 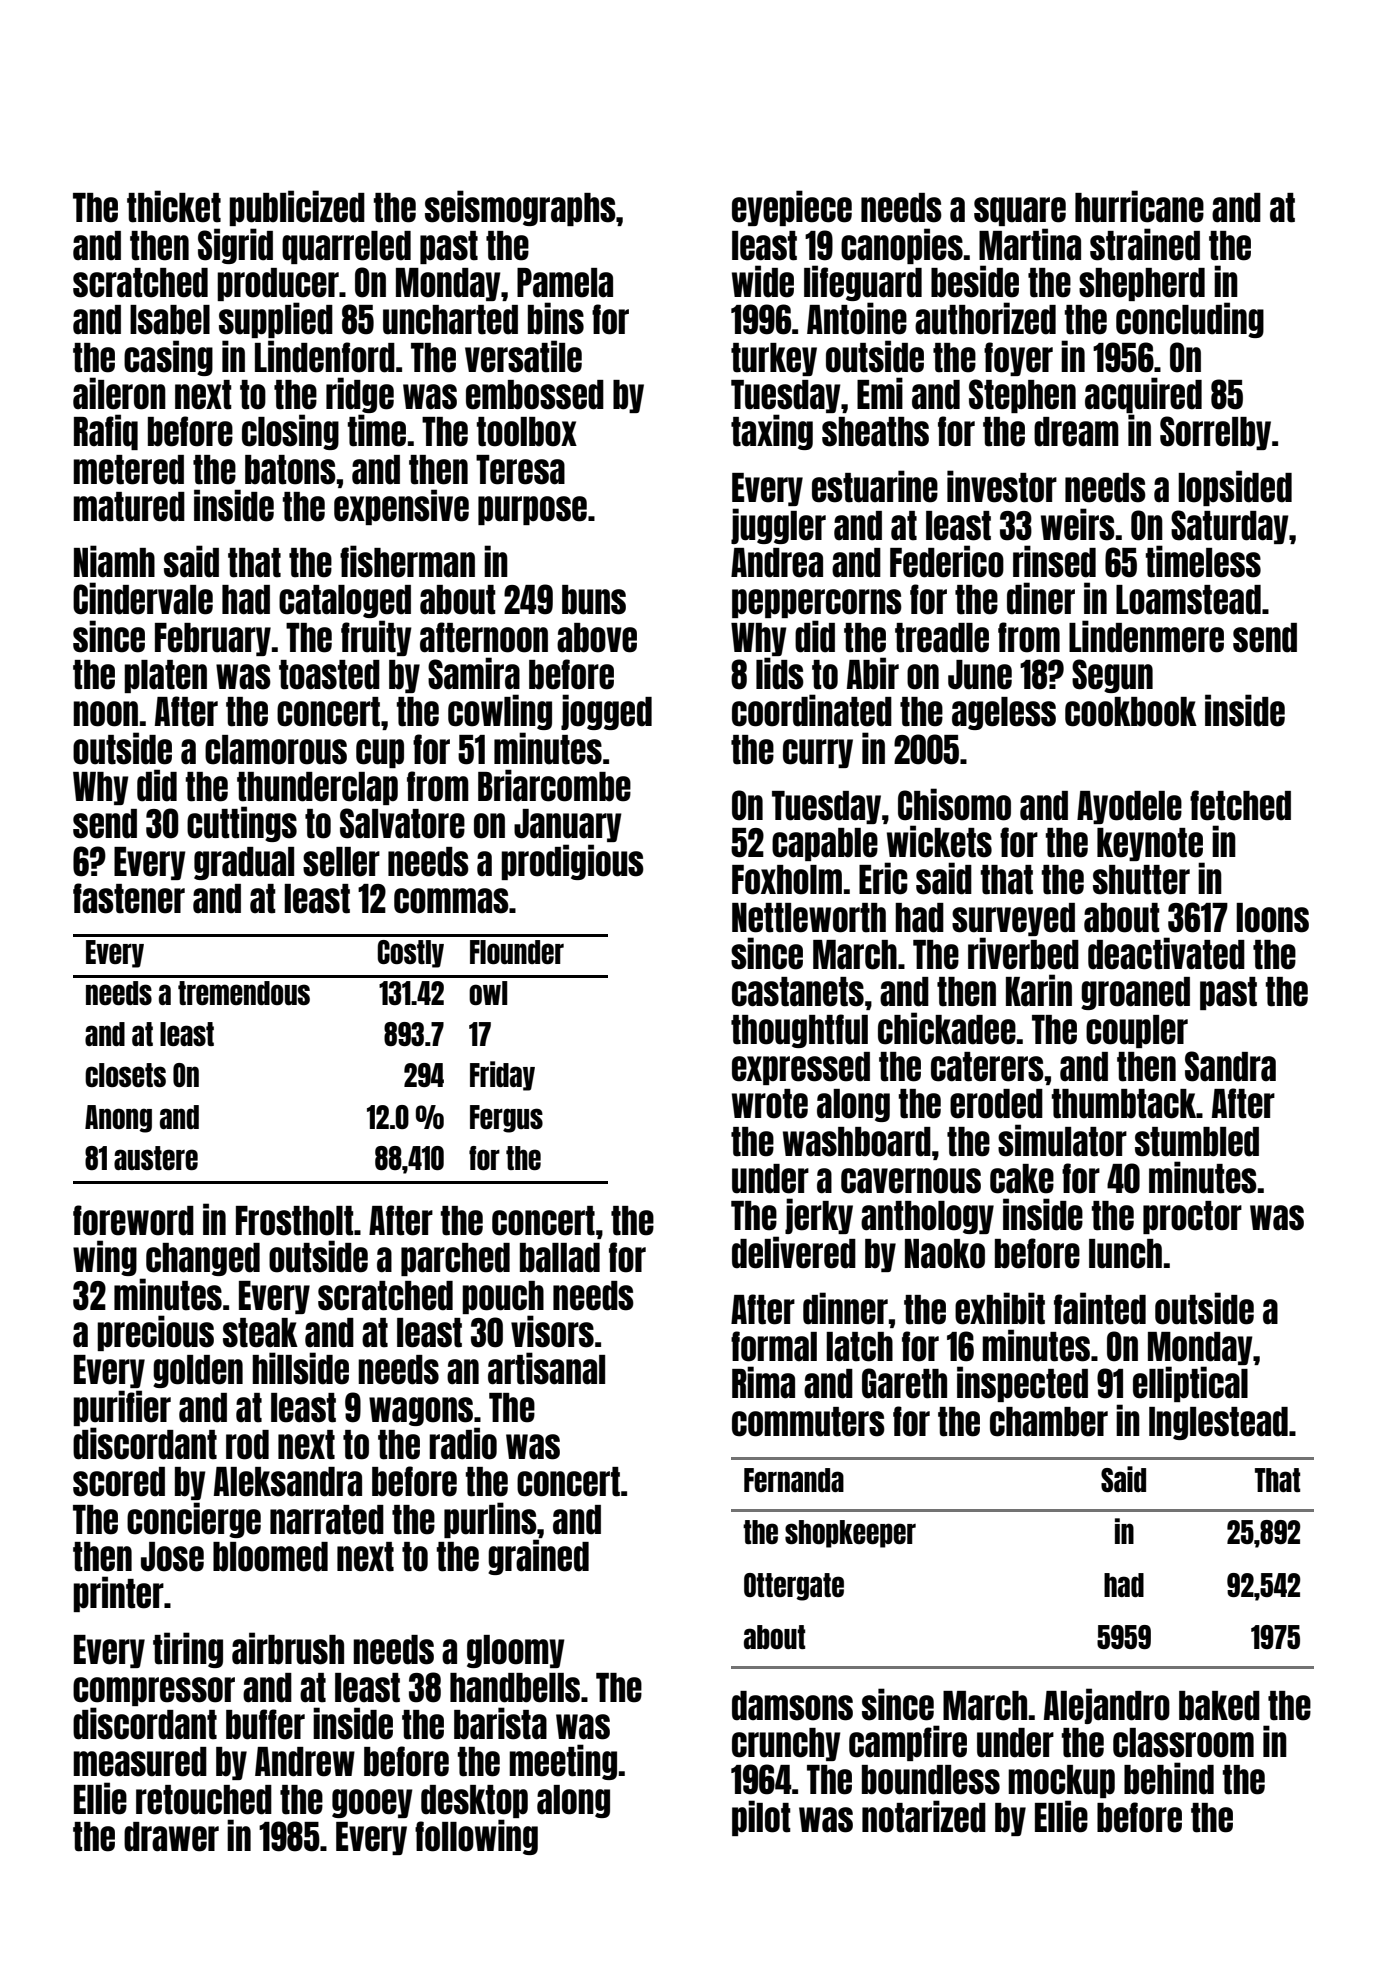 I want to click on eyepiece, so click(x=792, y=208).
